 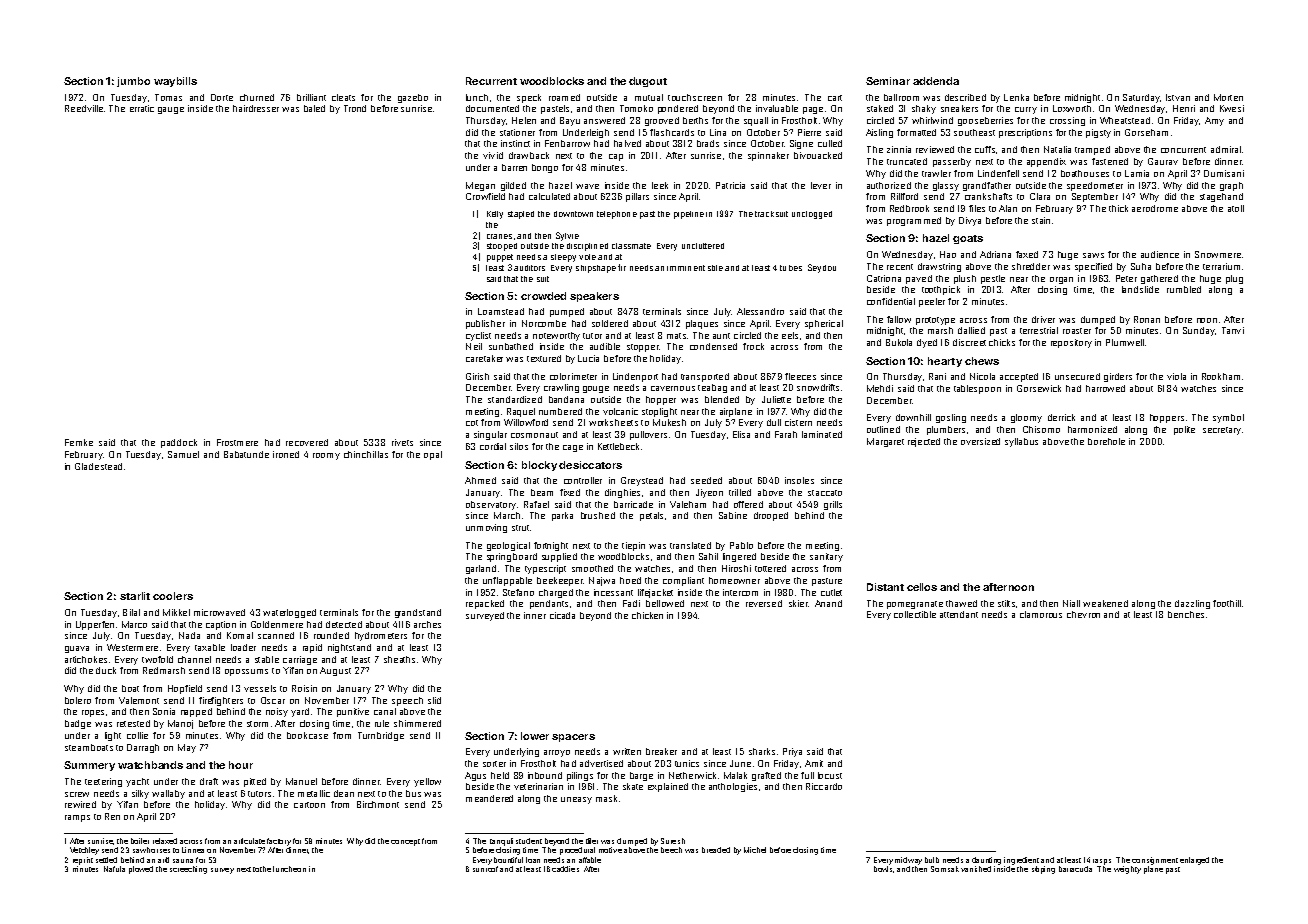 What do you see at coordinates (135, 596) in the screenshot?
I see `starlit` at bounding box center [135, 596].
